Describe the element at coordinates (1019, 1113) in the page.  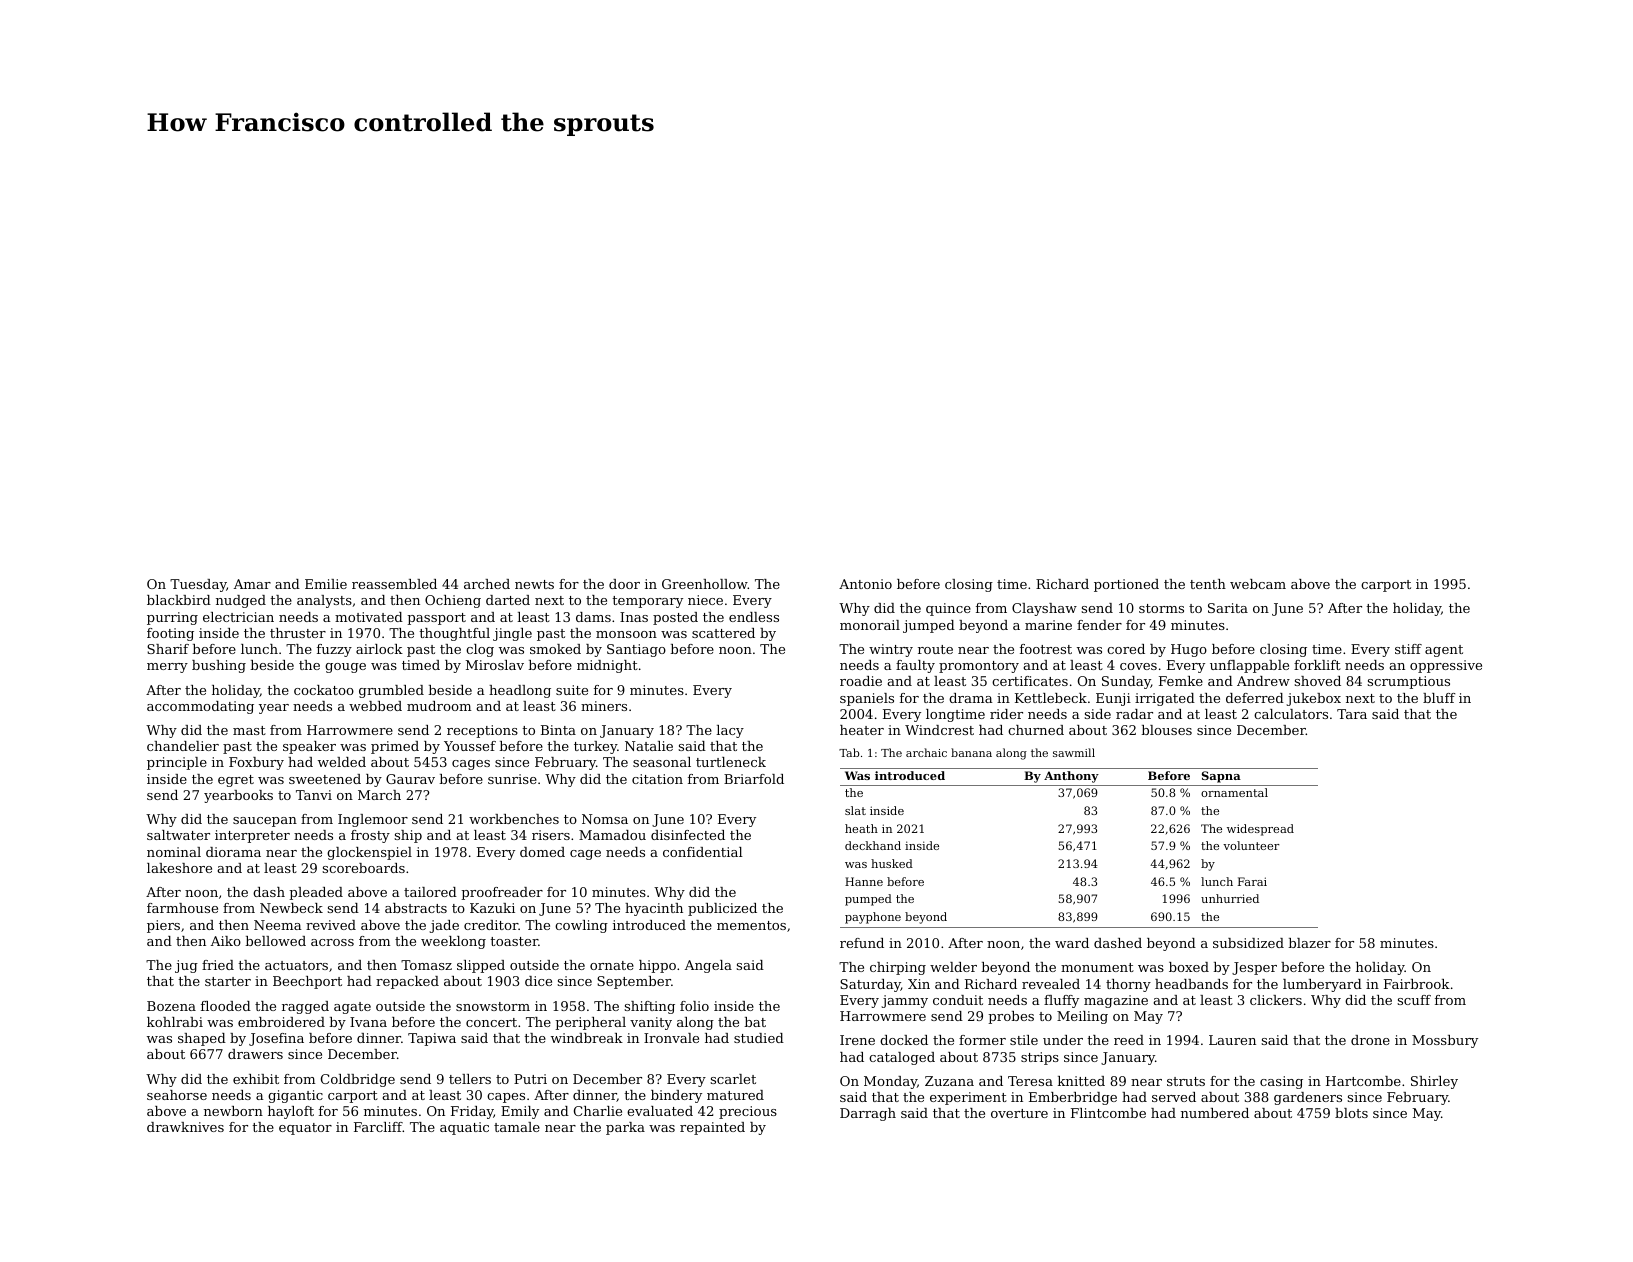
I see `overture` at that location.
